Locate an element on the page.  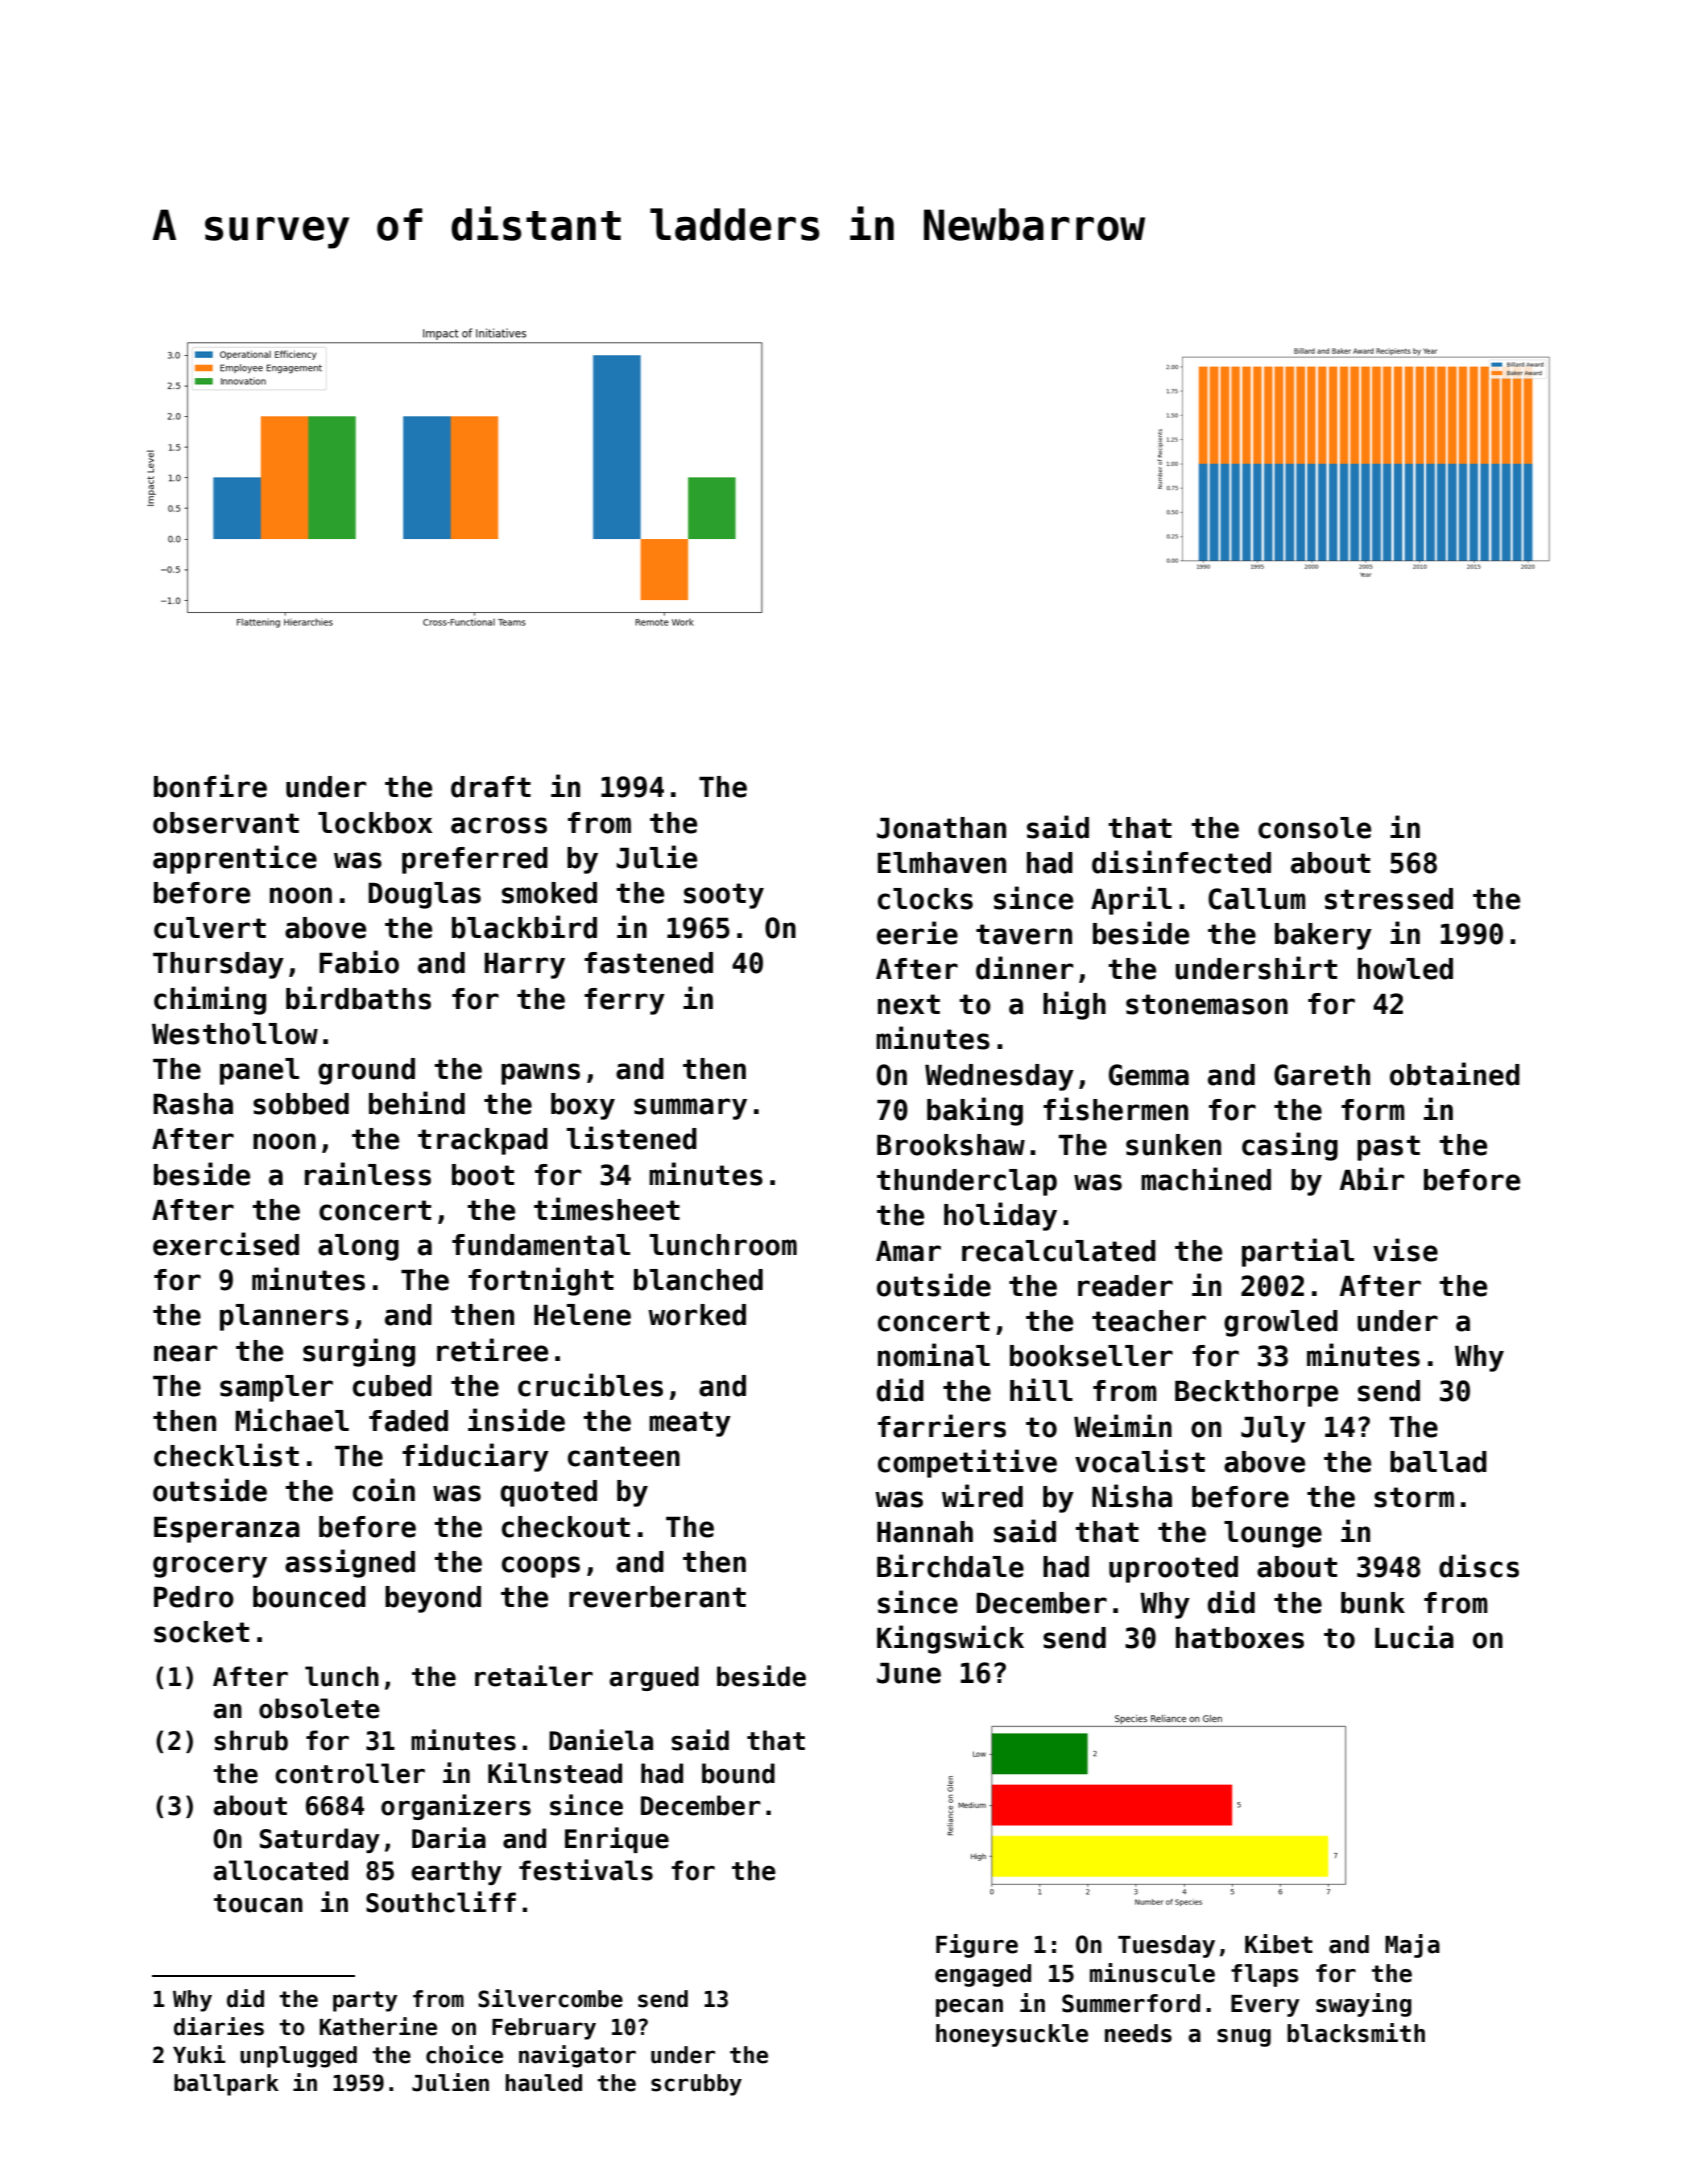
bound is located at coordinates (738, 1773).
